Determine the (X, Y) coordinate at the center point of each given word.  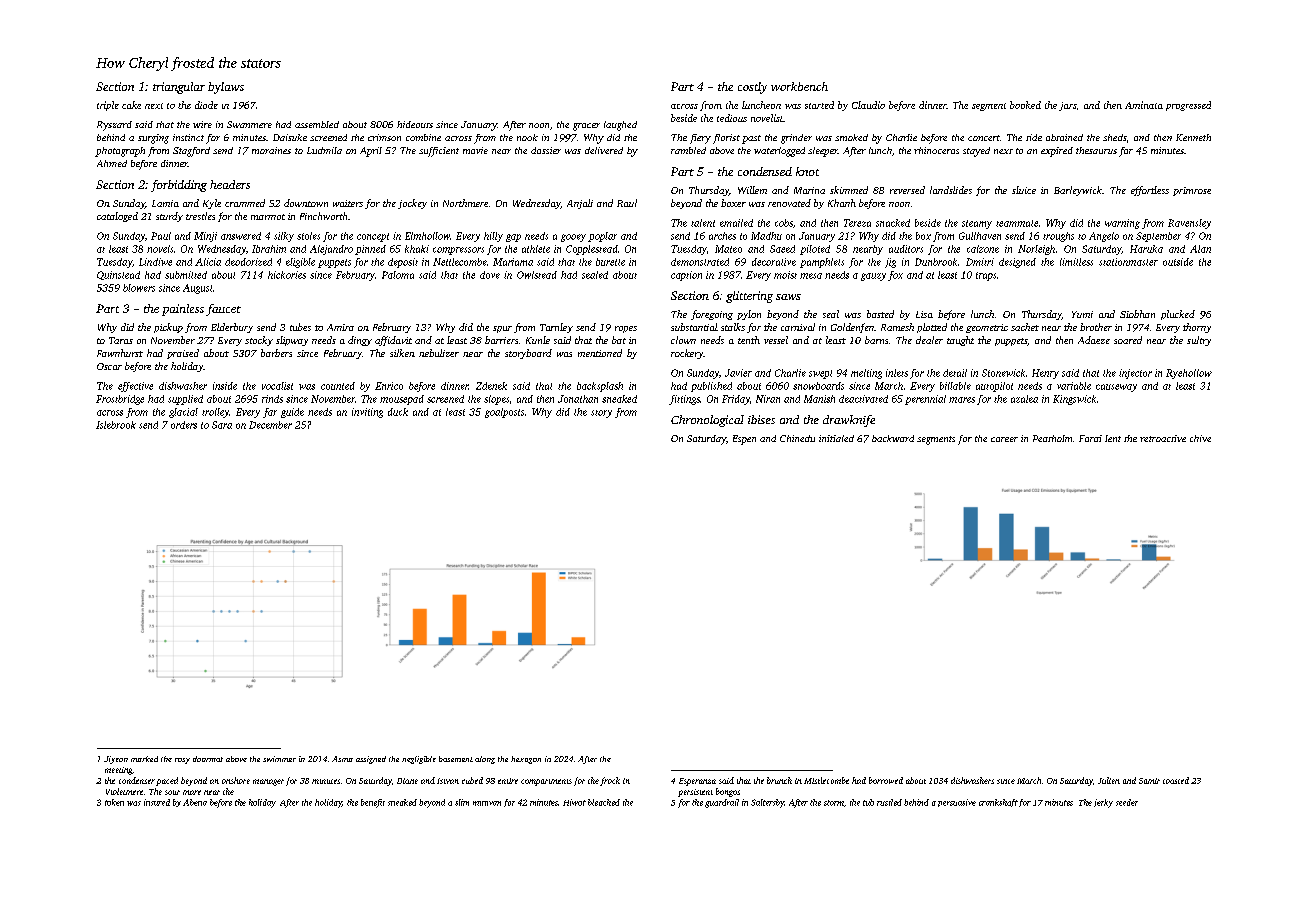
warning (1122, 224)
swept (820, 374)
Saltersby (767, 803)
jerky (1103, 803)
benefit (373, 803)
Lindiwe (155, 262)
